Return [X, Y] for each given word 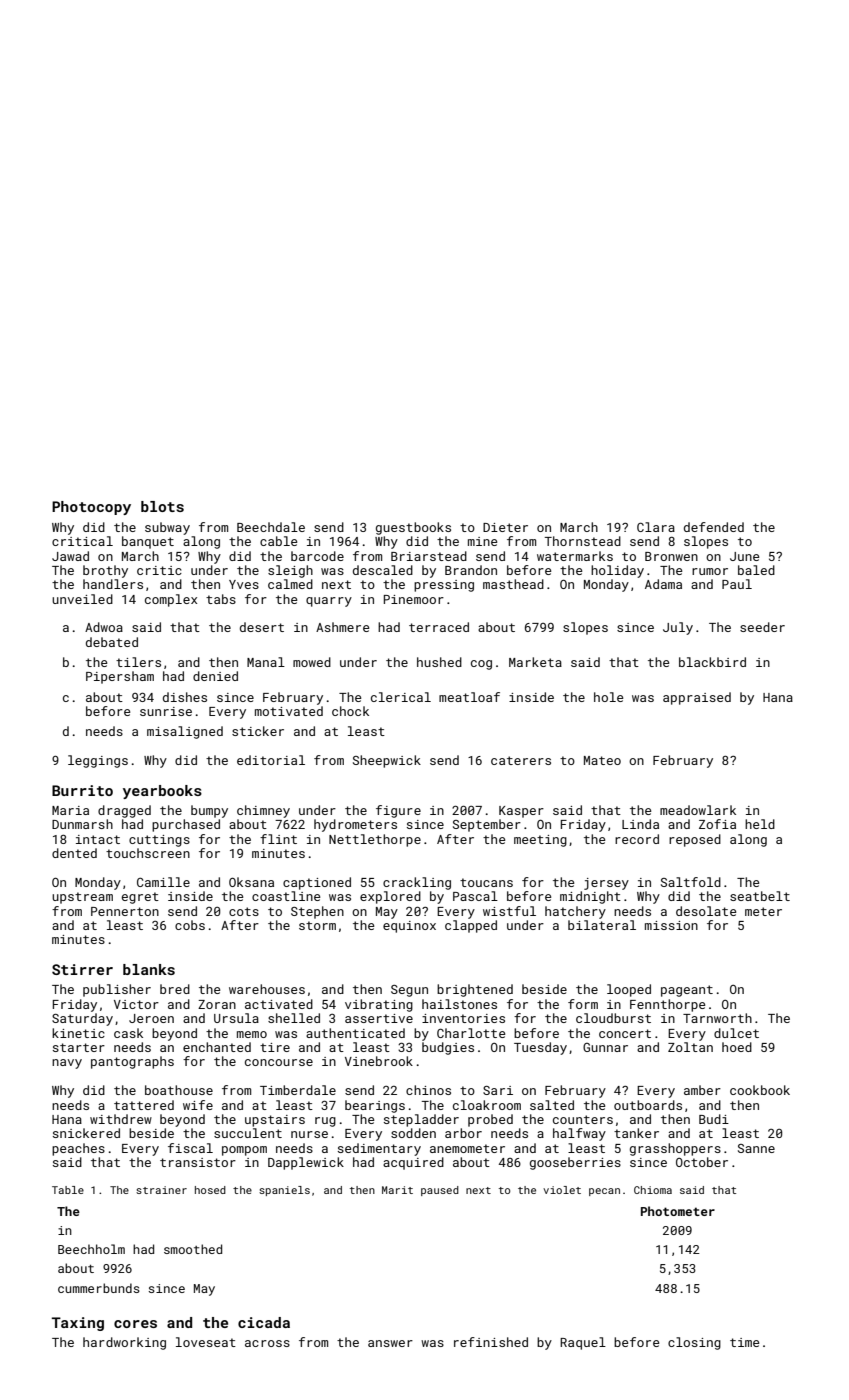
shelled [294, 1018]
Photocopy [91, 508]
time [744, 1342]
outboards [648, 1105]
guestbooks [413, 528]
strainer [161, 1190]
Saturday [82, 1019]
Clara [656, 527]
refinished [491, 1342]
